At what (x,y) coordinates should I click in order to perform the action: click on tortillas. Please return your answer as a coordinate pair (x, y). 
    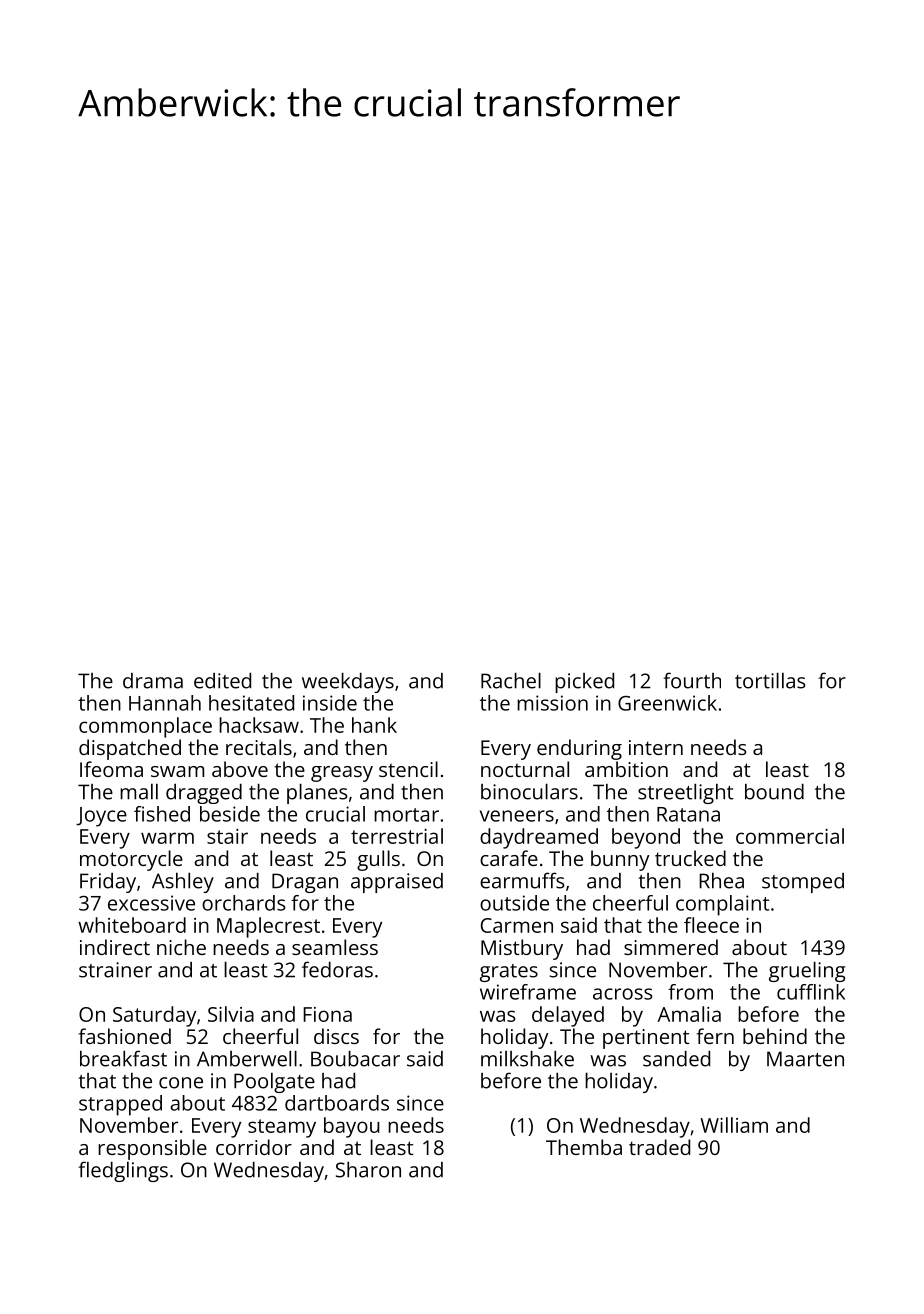
    Looking at the image, I should click on (770, 681).
